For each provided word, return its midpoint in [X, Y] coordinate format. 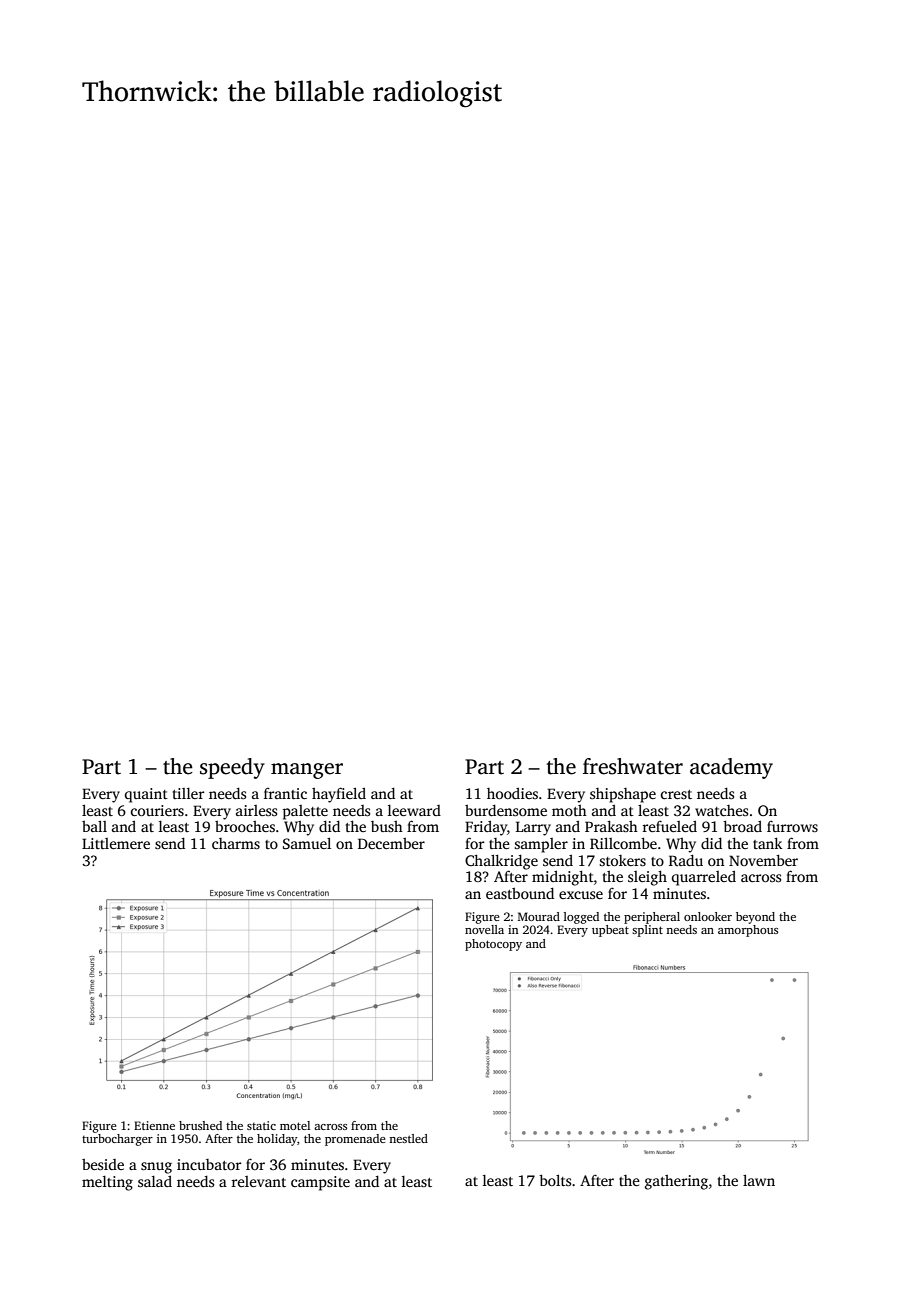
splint [647, 931]
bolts [555, 1180]
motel [295, 1125]
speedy [232, 768]
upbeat [610, 931]
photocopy [493, 945]
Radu [686, 860]
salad [155, 1181]
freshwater [633, 766]
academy [731, 768]
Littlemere [116, 843]
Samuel [307, 843]
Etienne [154, 1125]
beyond [755, 918]
